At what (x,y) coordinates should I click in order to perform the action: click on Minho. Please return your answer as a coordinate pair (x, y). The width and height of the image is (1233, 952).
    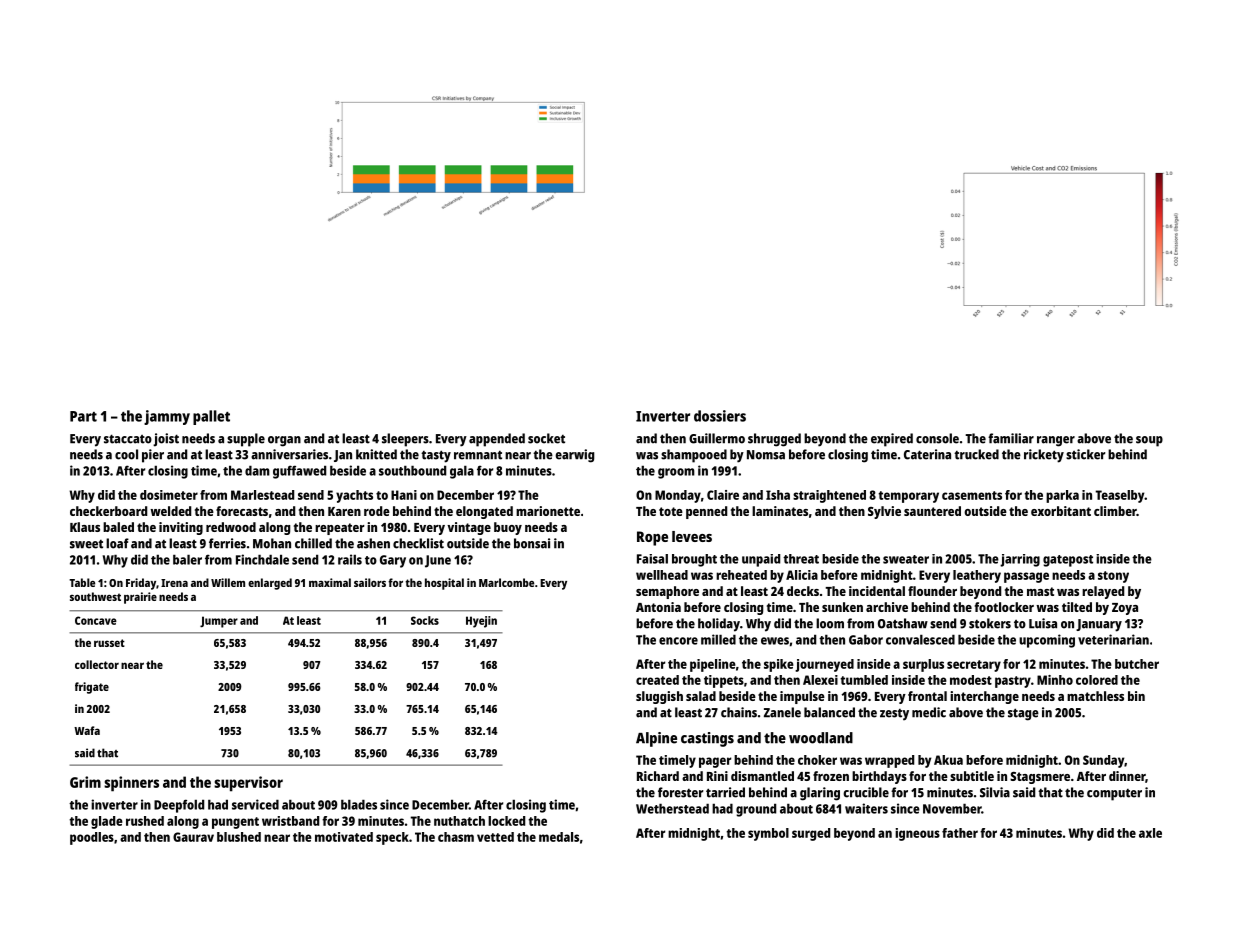
    Looking at the image, I should click on (1055, 680).
